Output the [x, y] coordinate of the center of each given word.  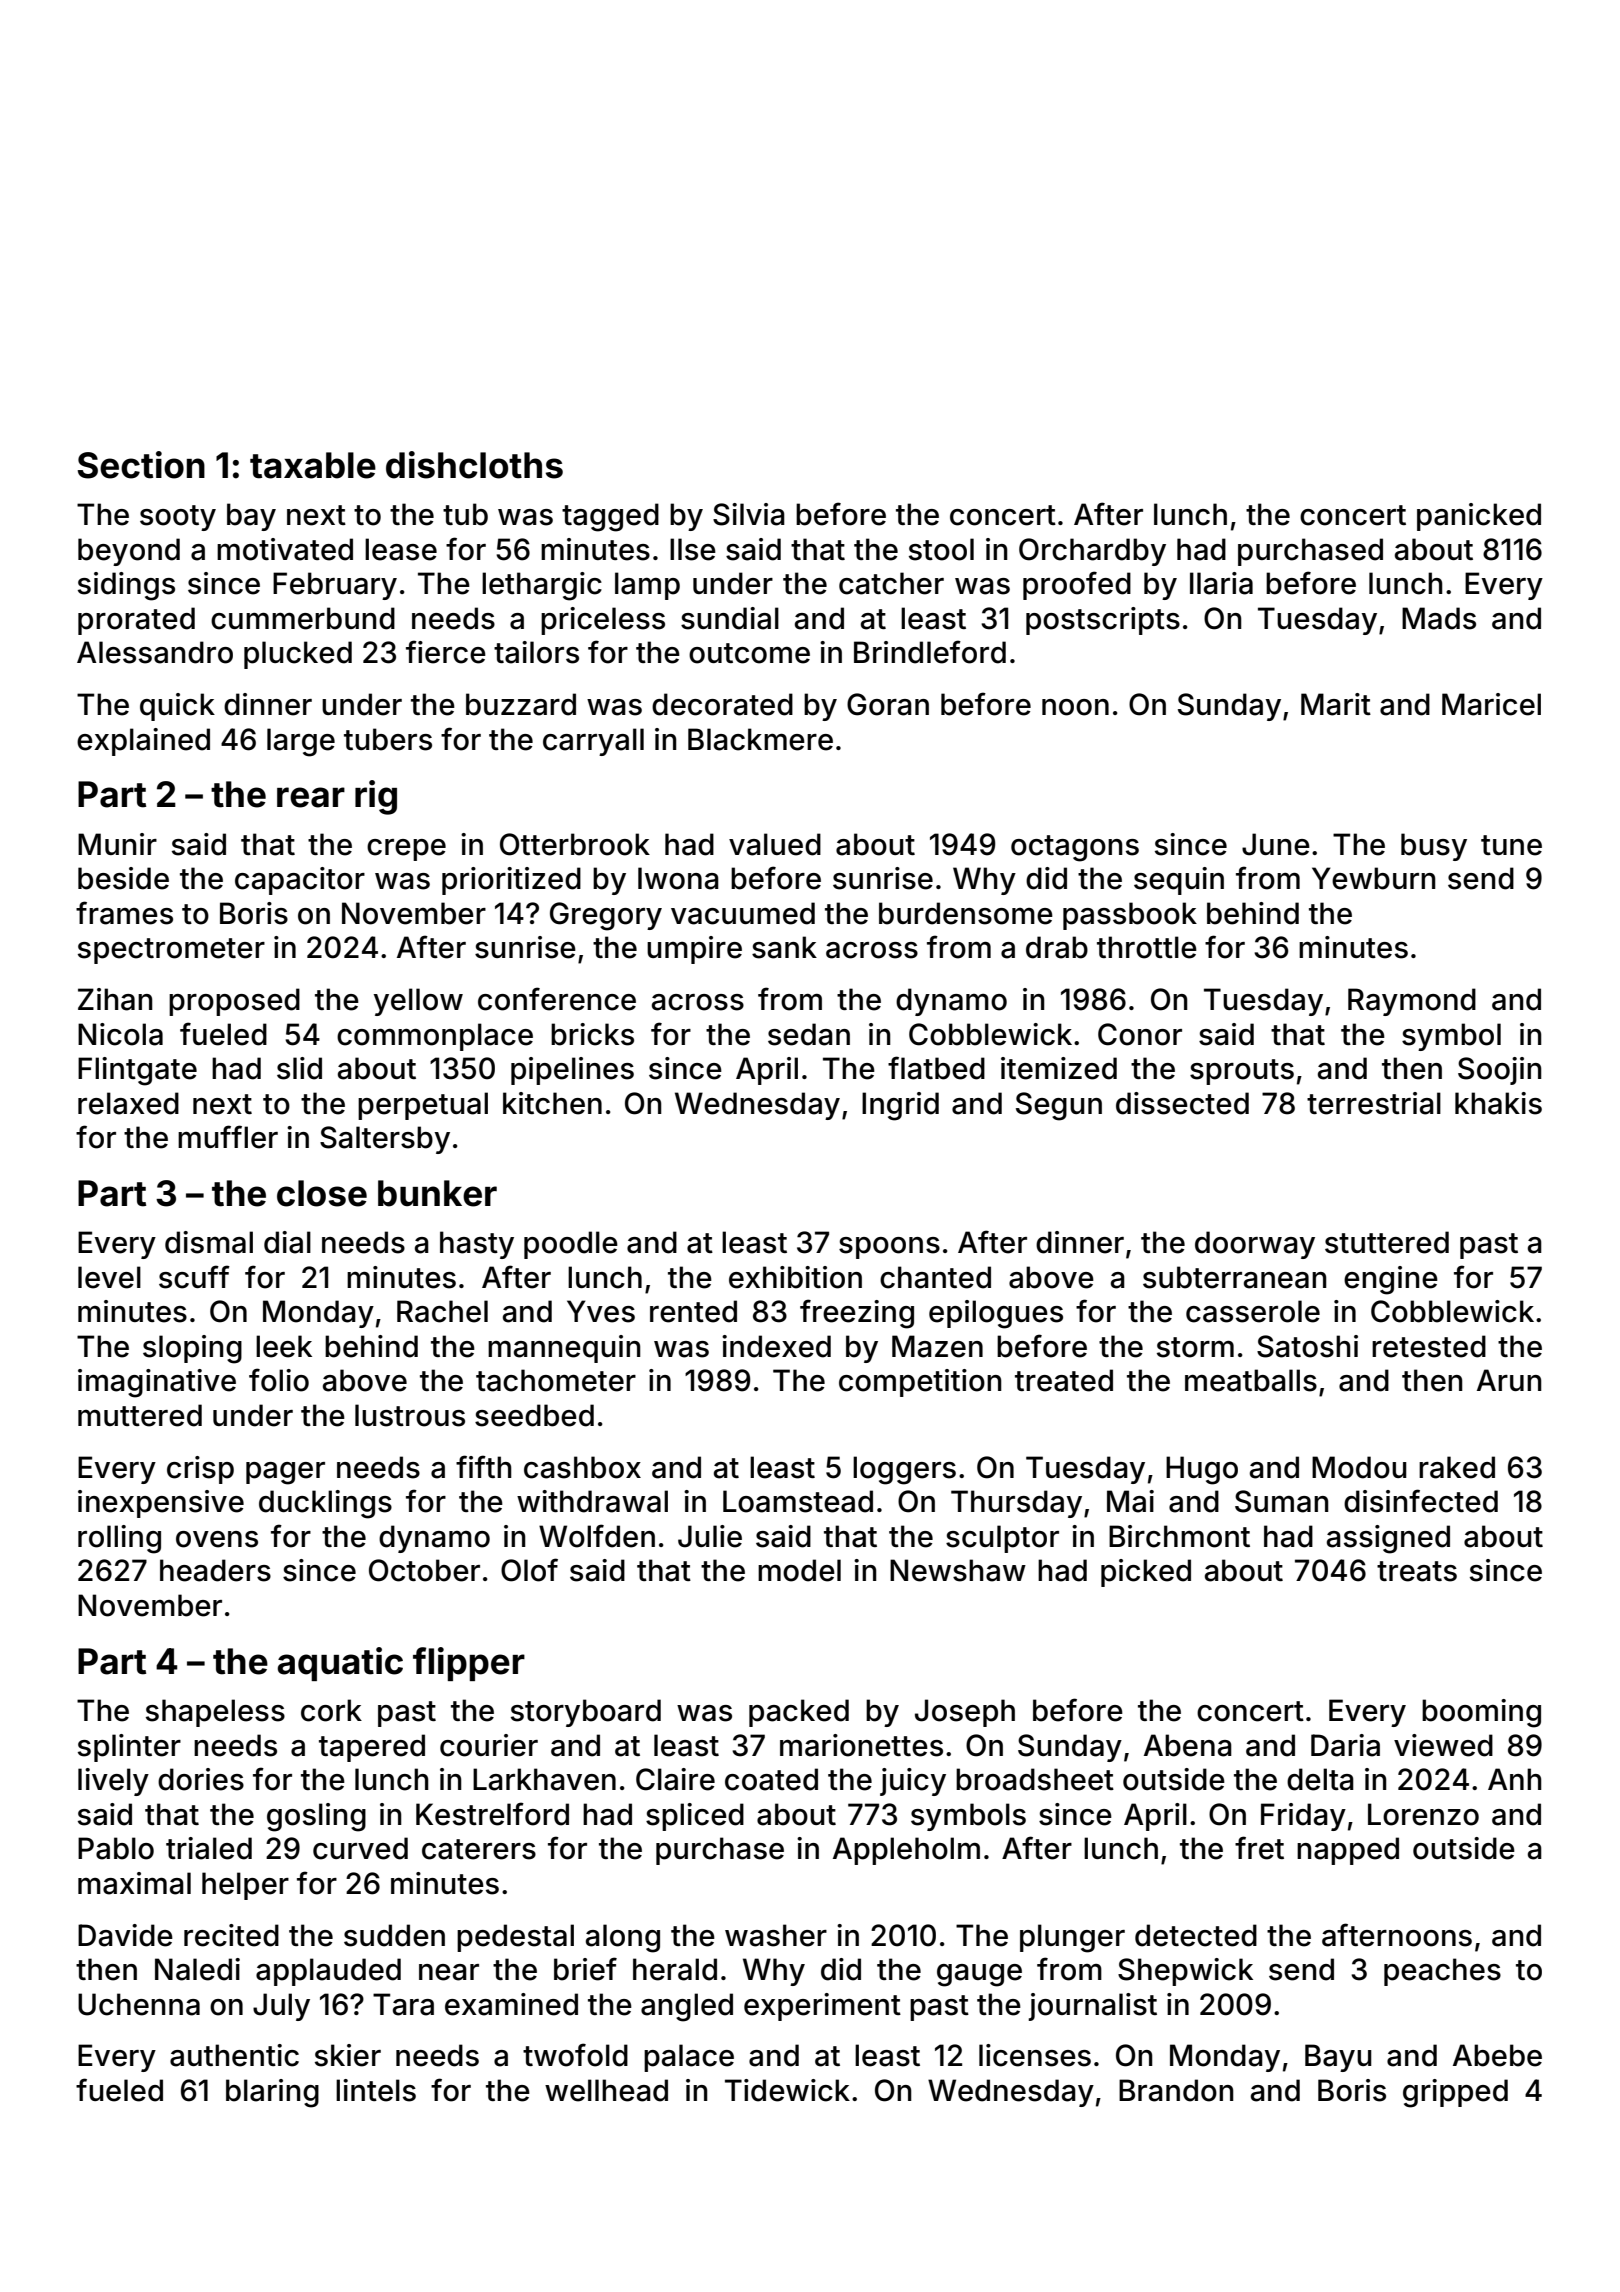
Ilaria [1221, 583]
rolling [119, 1539]
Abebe [1497, 2055]
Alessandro [155, 652]
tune [1511, 845]
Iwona [678, 878]
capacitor [300, 881]
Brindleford [930, 652]
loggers [904, 1470]
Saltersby [385, 1140]
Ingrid [900, 1106]
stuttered [1387, 1242]
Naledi [197, 1969]
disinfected [1421, 1501]
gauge [979, 1975]
